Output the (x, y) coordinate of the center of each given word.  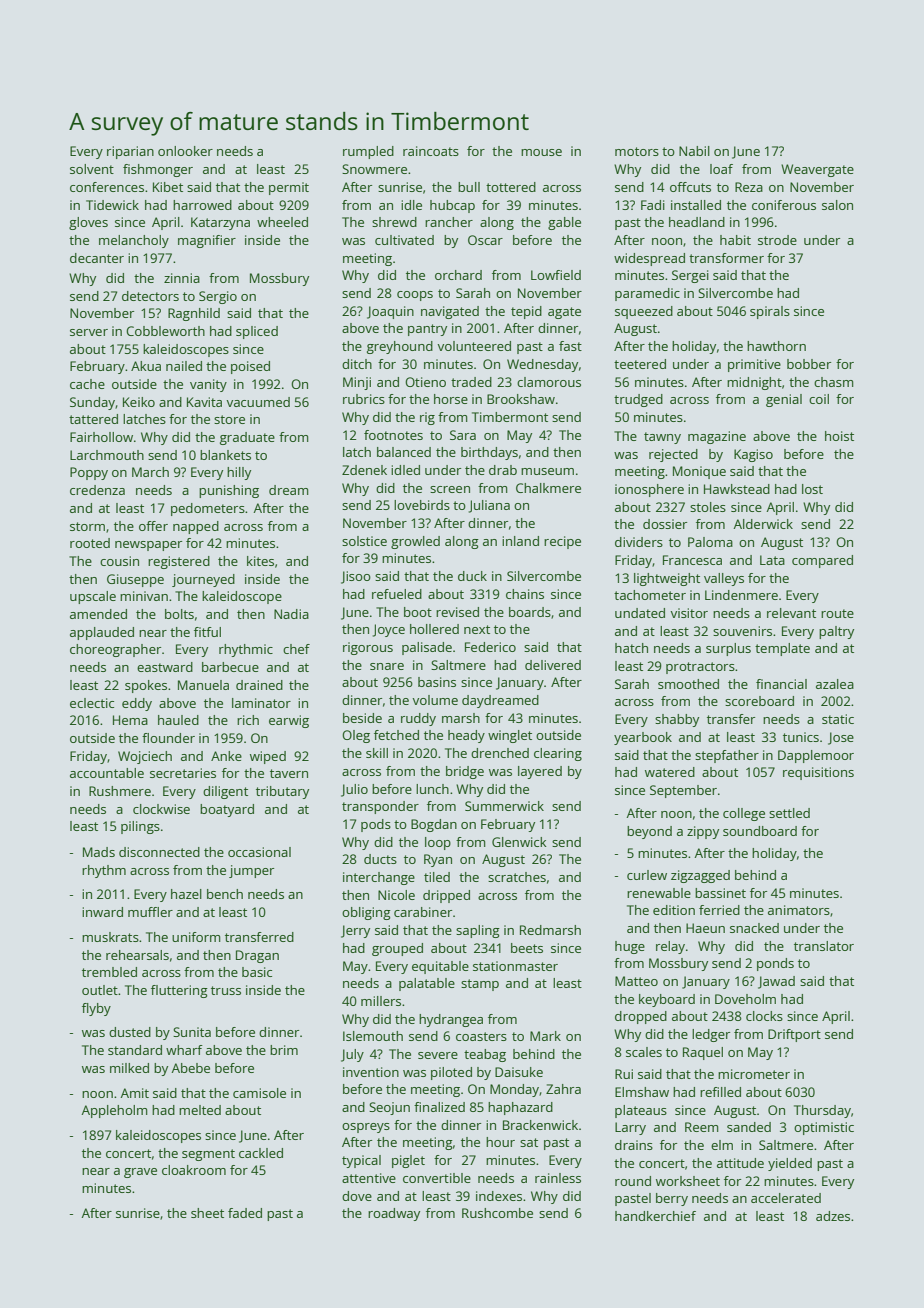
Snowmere (374, 169)
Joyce (389, 630)
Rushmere (120, 791)
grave (140, 1173)
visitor (689, 613)
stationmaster (515, 966)
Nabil (694, 151)
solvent (92, 169)
